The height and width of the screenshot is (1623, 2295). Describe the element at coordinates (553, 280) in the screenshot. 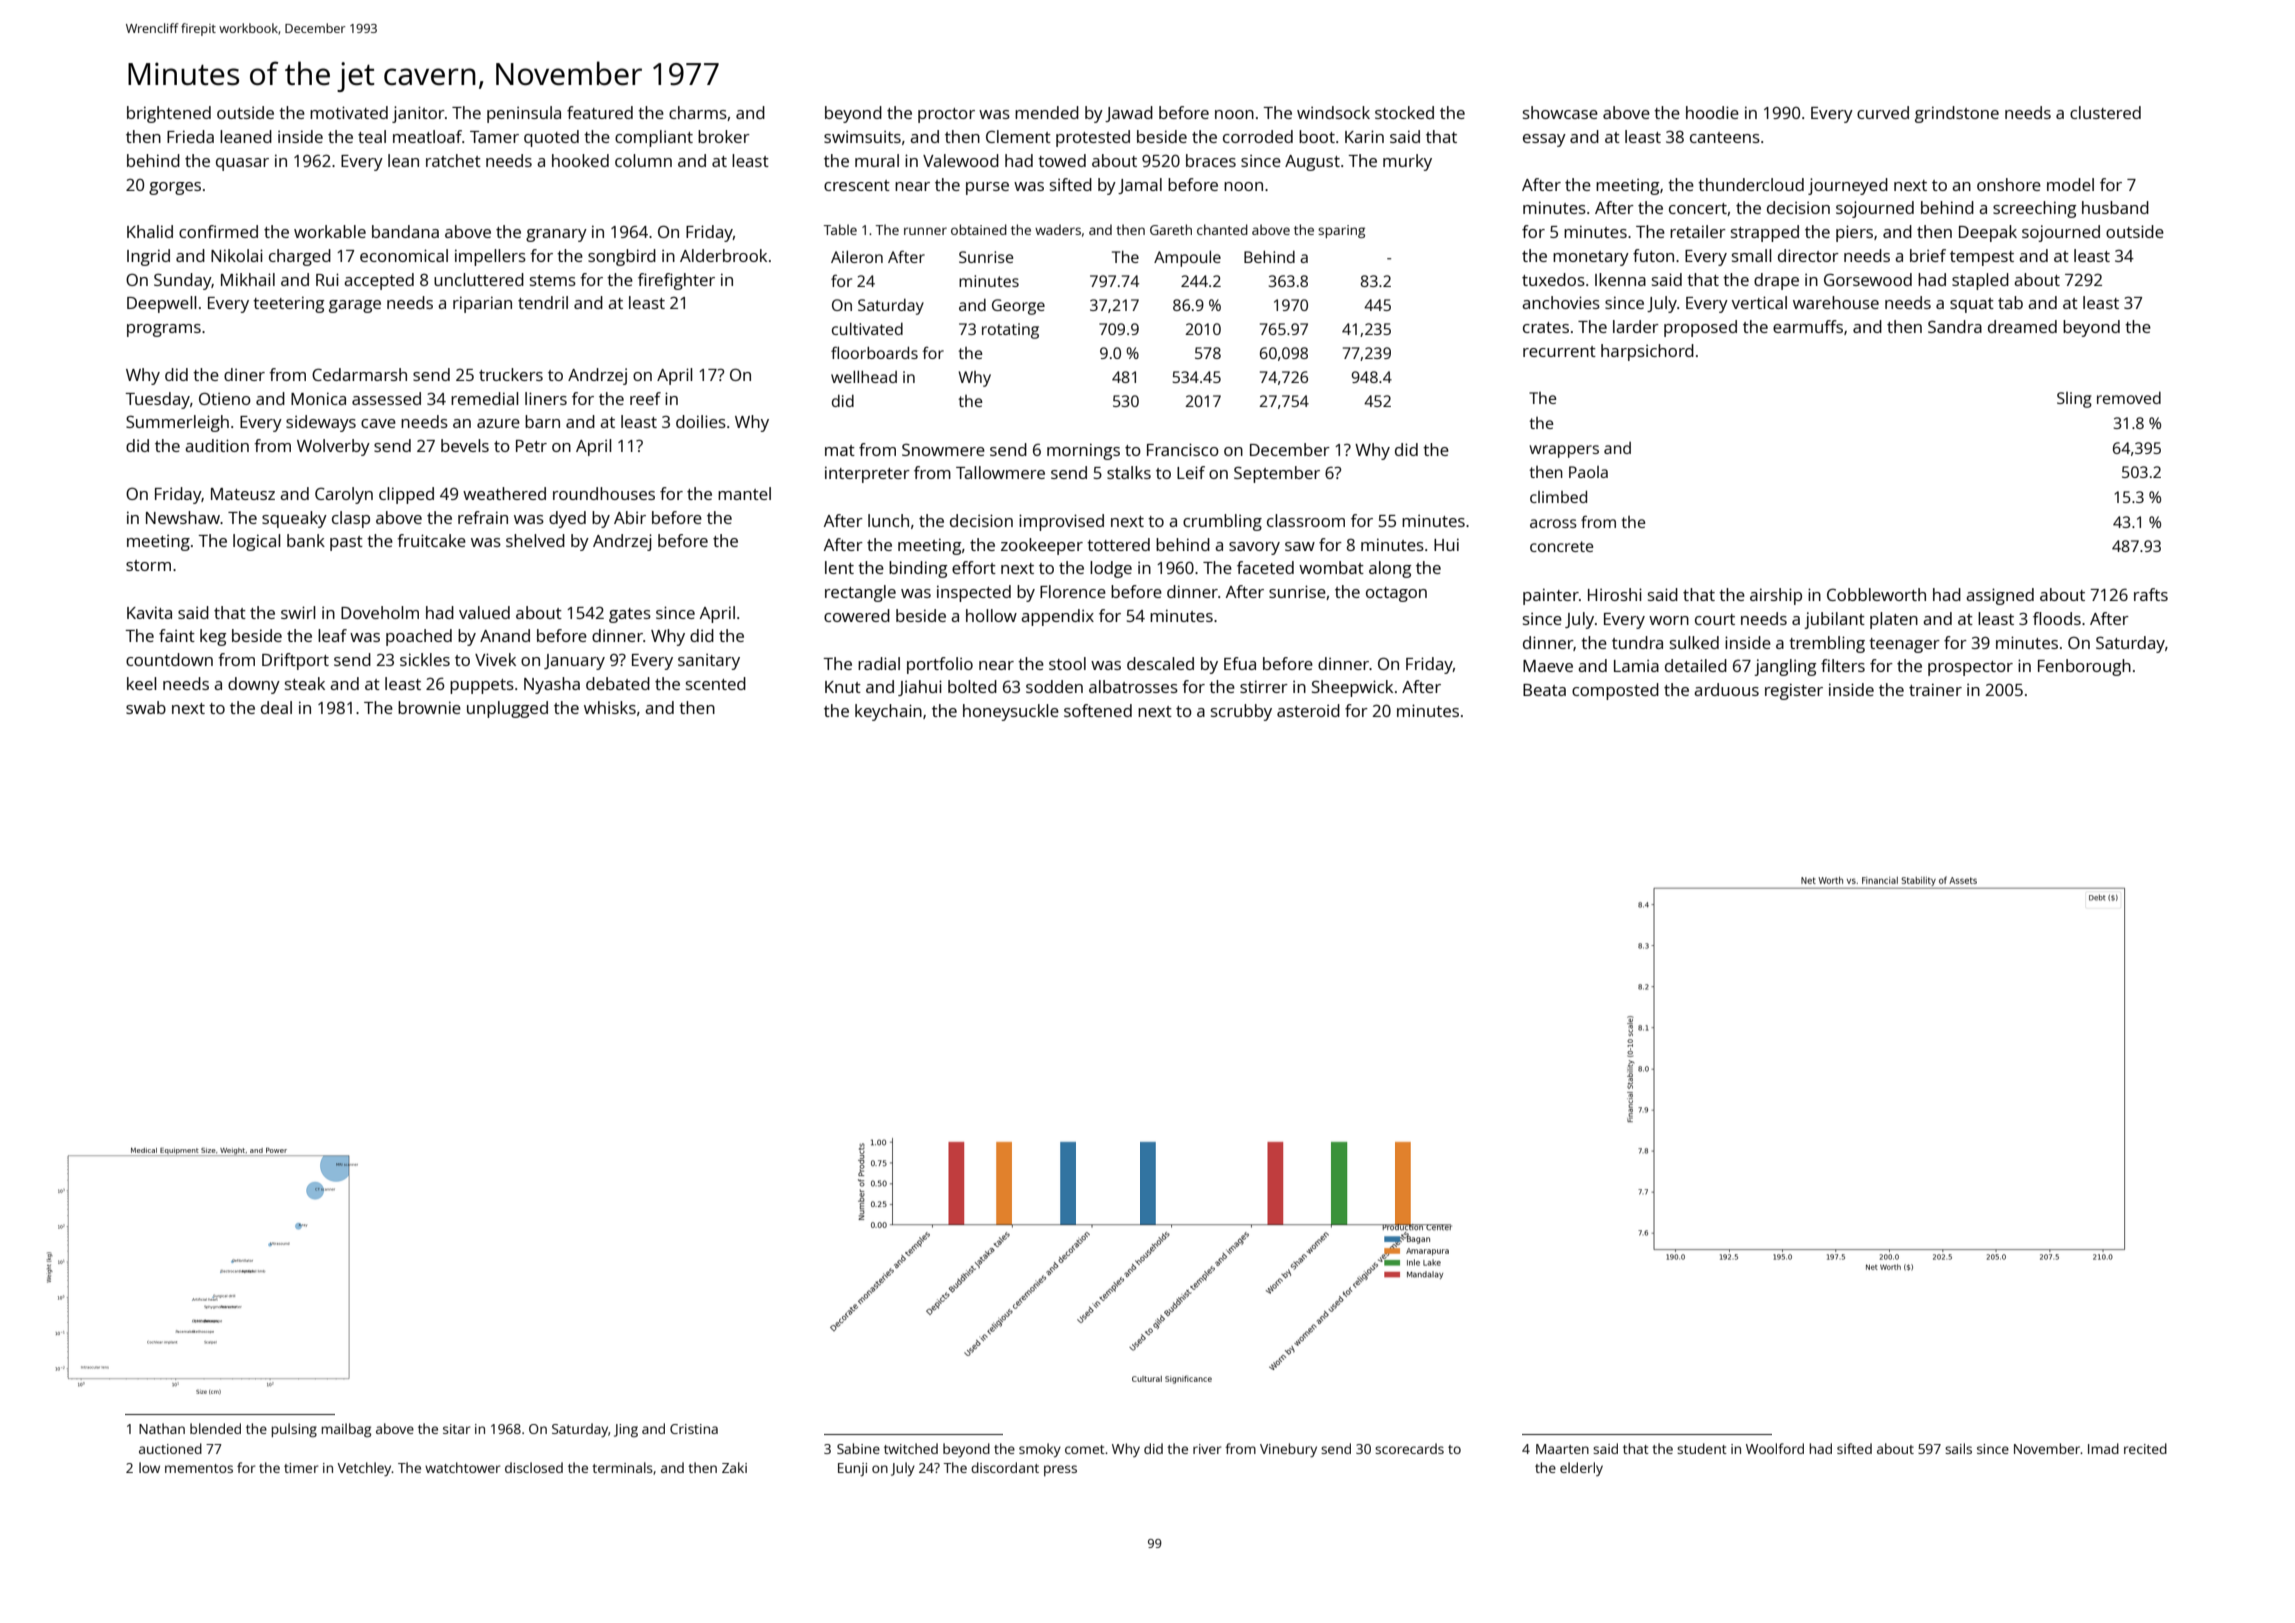

I see `stems` at that location.
